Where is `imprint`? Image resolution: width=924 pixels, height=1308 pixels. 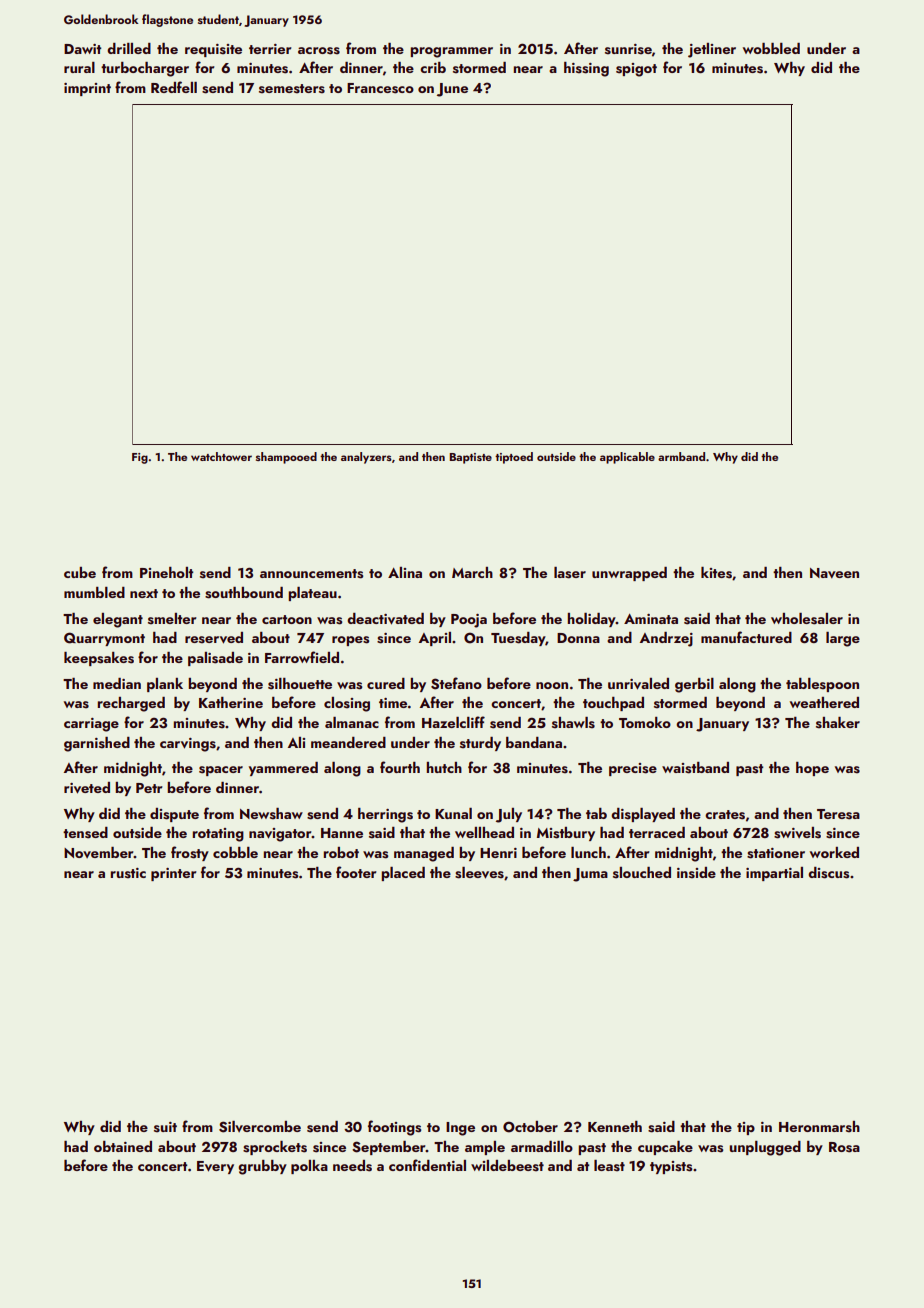
imprint is located at coordinates (87, 89).
